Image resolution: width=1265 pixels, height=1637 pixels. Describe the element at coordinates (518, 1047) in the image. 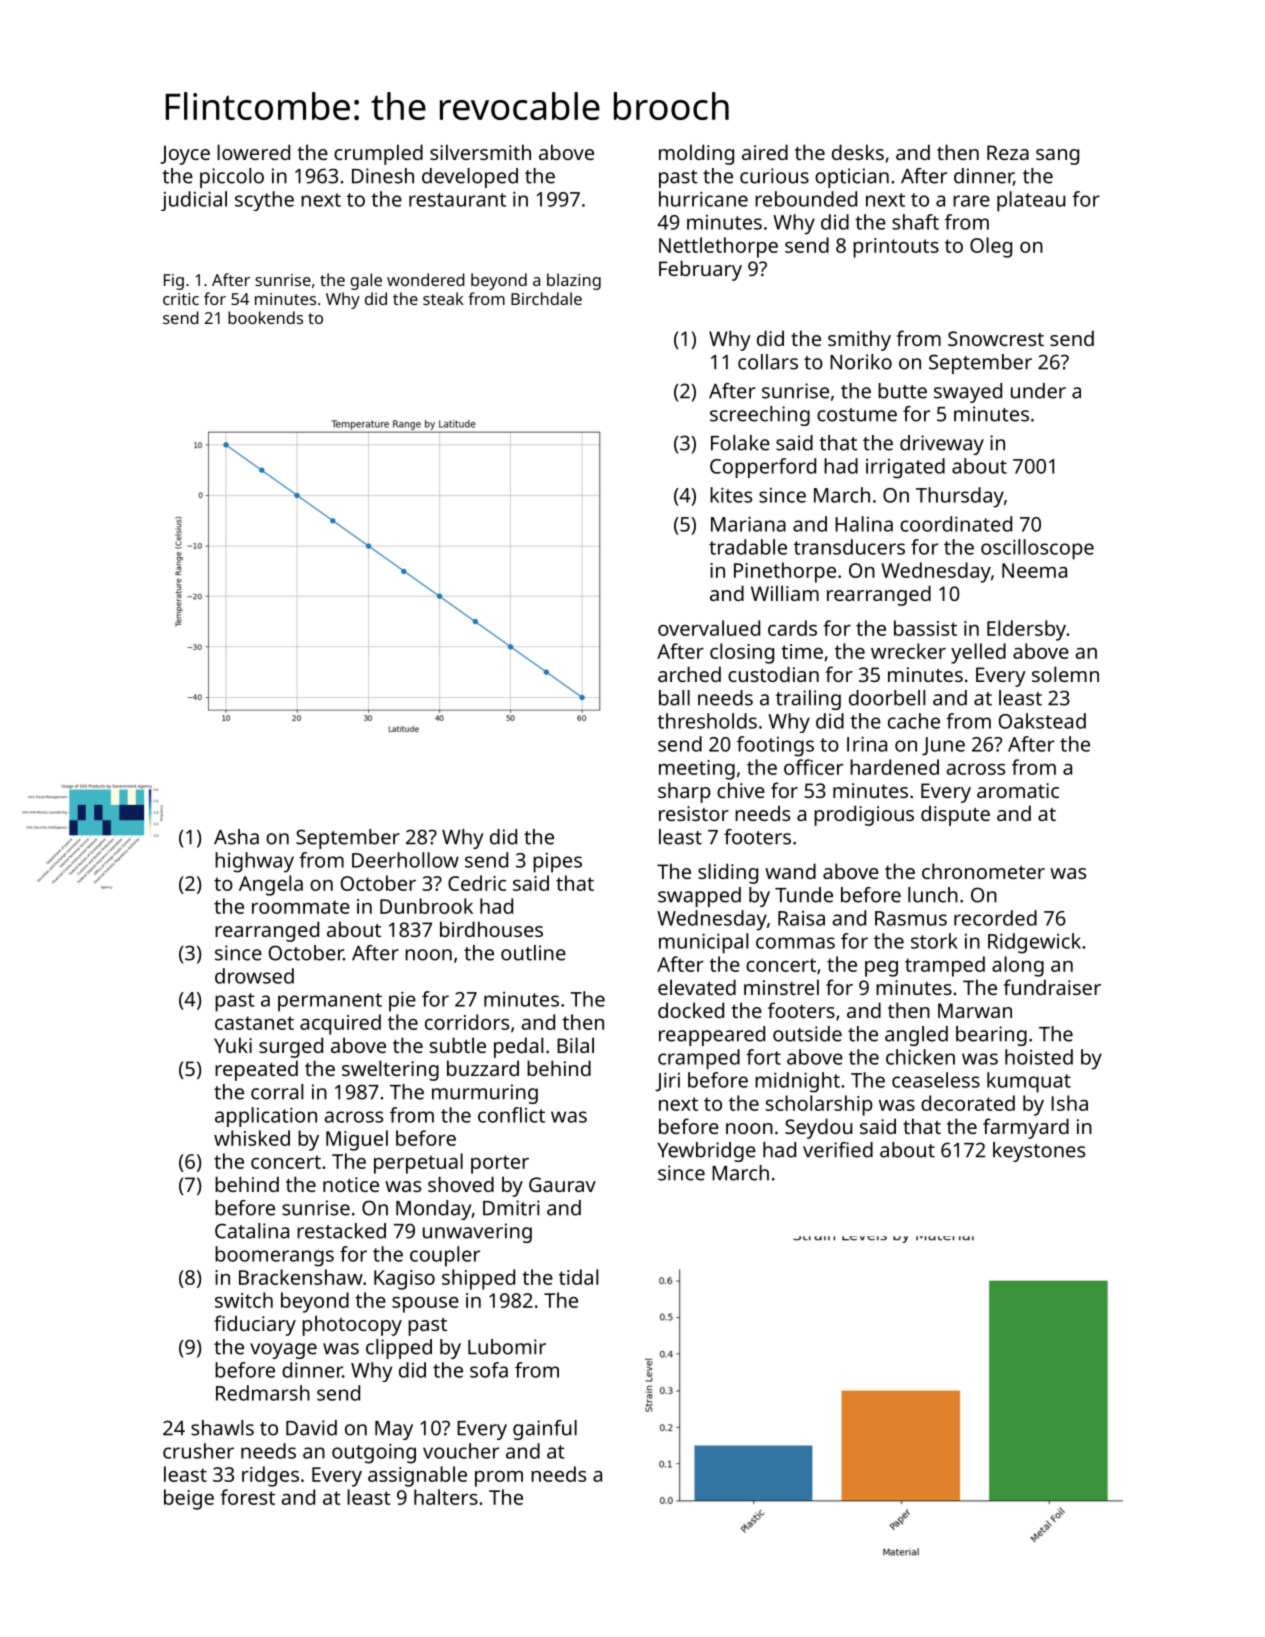

I see `pedal` at that location.
